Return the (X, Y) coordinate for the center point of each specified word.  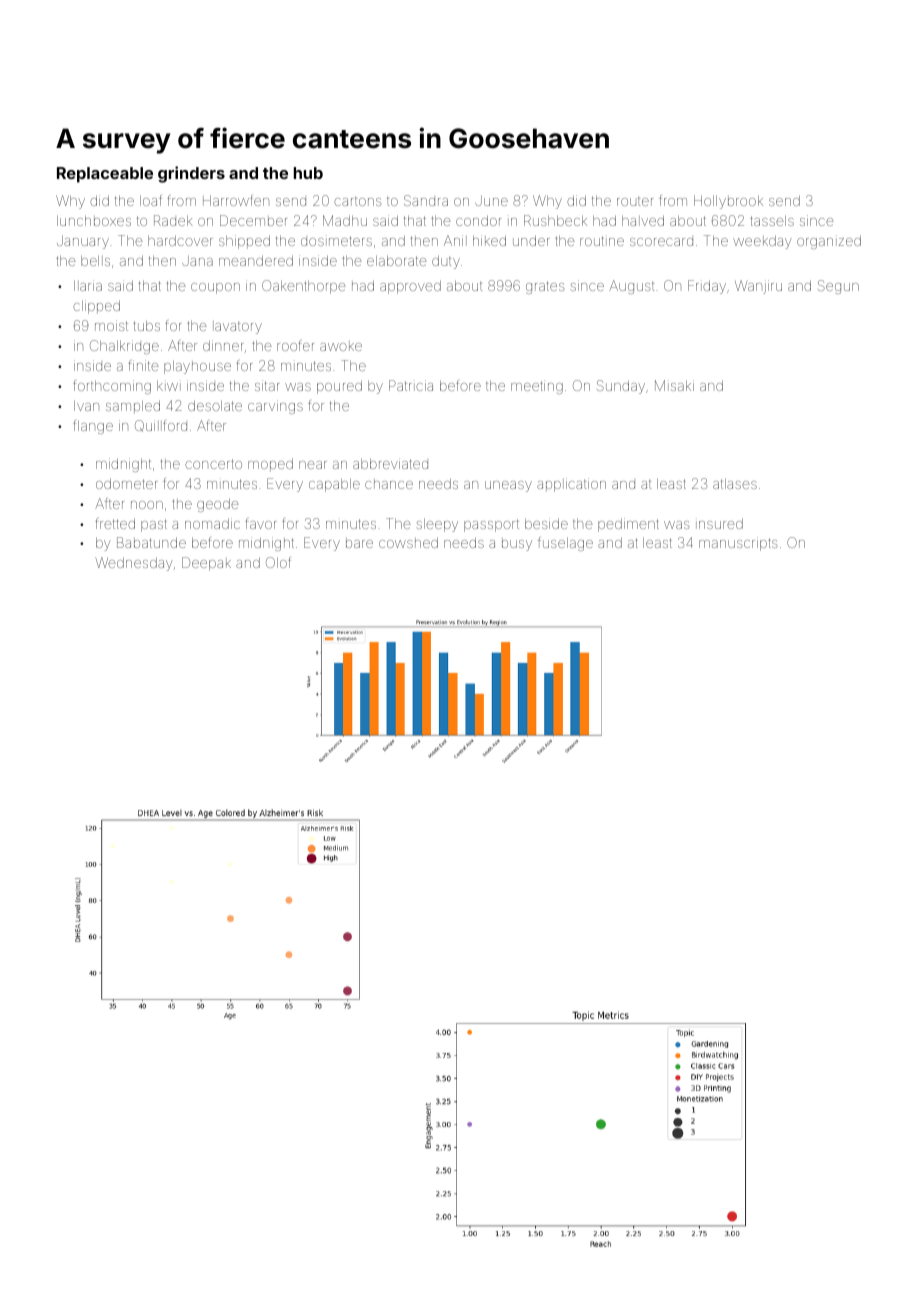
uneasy (508, 486)
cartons (357, 201)
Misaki (674, 385)
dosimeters (336, 241)
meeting (537, 387)
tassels (772, 221)
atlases (735, 484)
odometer (126, 483)
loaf (151, 200)
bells (95, 261)
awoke (341, 346)
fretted (115, 523)
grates (545, 287)
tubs (147, 326)
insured (719, 523)
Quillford (161, 426)
